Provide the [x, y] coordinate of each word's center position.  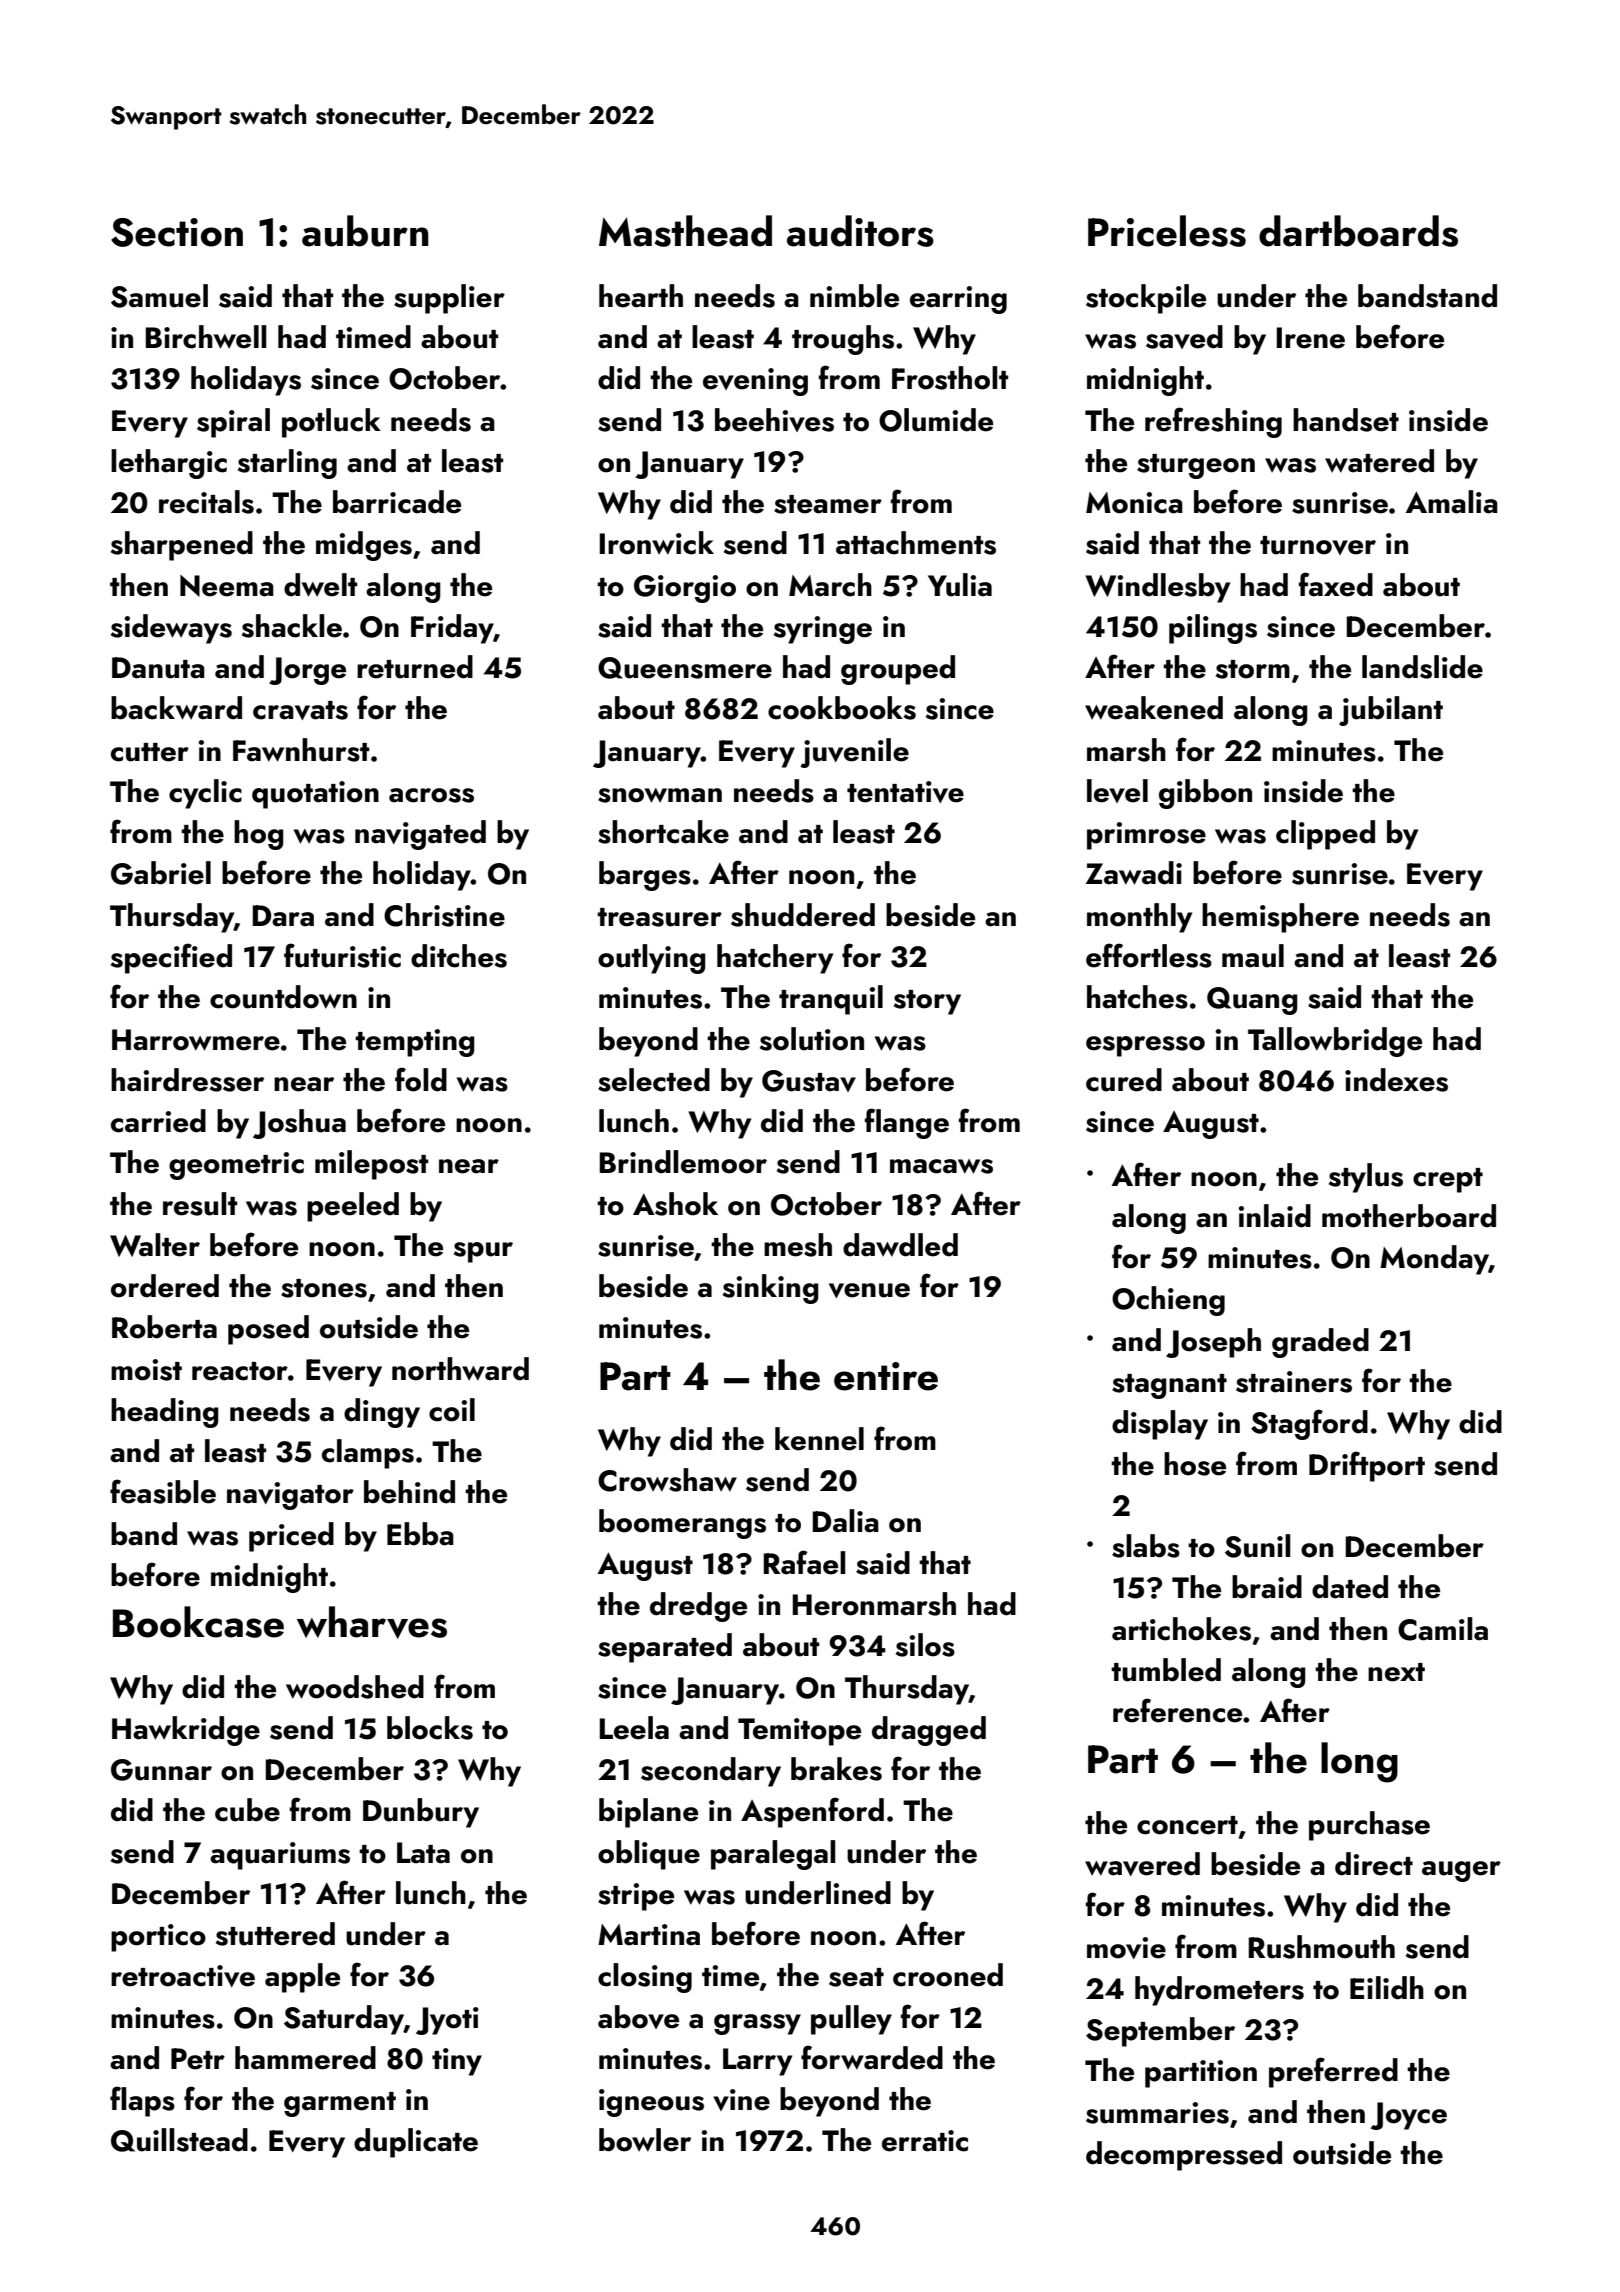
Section [177, 232]
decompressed [1184, 2156]
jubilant [1391, 711]
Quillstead [179, 2140]
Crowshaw [667, 1480]
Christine [444, 915]
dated [1350, 1587]
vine [741, 2100]
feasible [163, 1491]
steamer [828, 504]
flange [907, 1123]
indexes [1396, 1080]
